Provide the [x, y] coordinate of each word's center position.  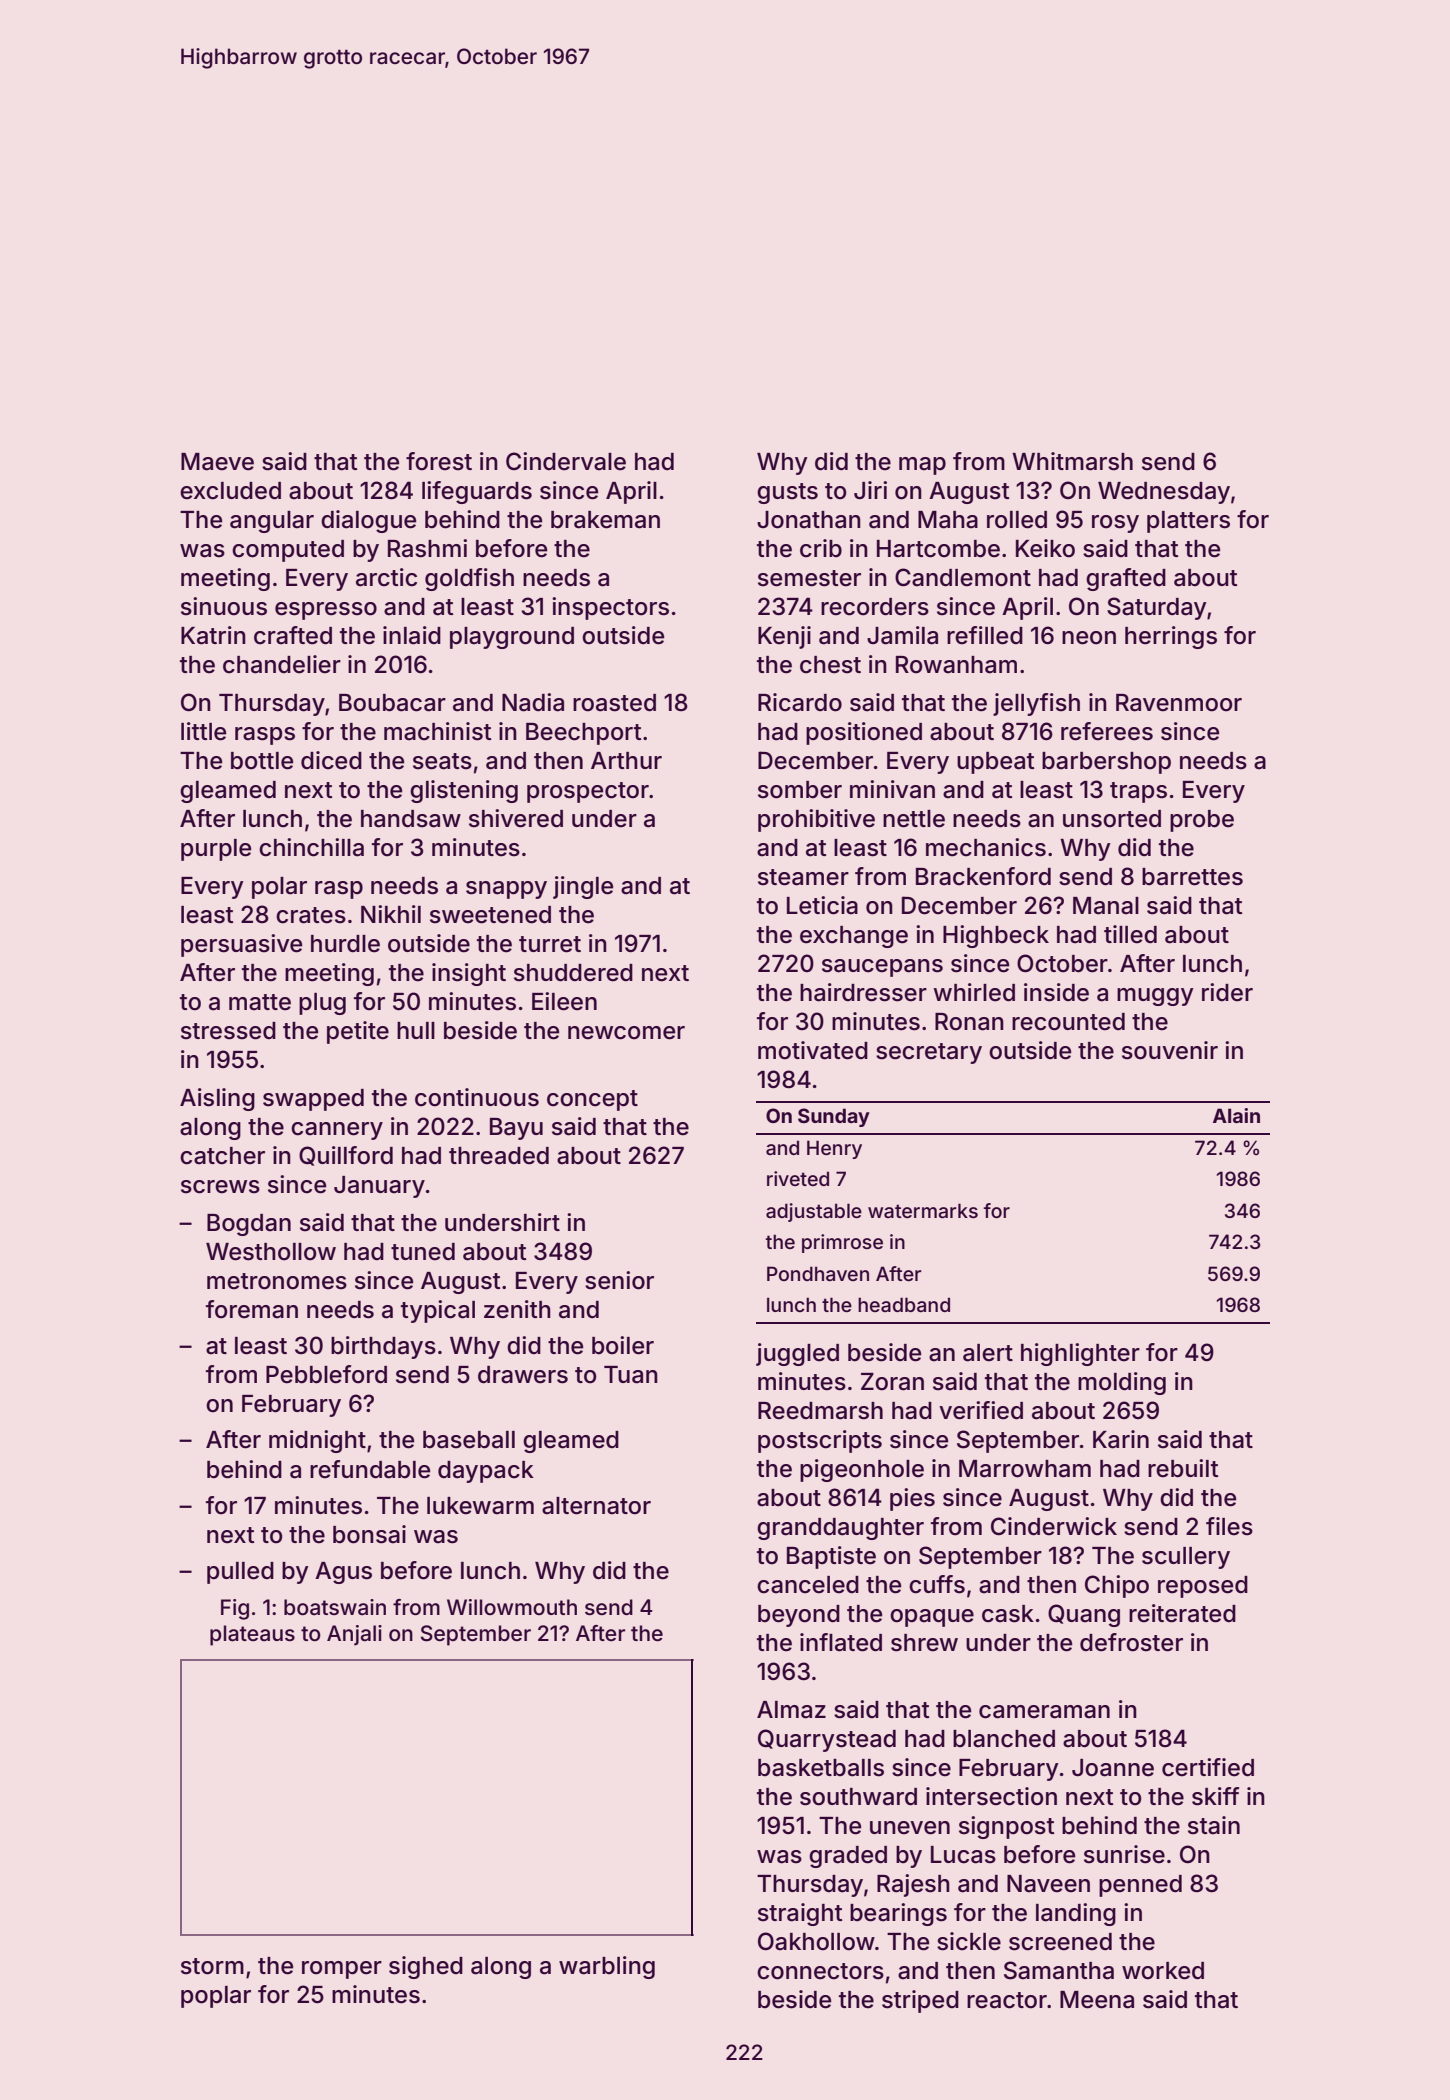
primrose [842, 1243]
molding [1122, 1383]
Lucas [963, 1855]
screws [220, 1187]
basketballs [821, 1768]
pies [912, 1499]
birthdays [383, 1347]
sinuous [224, 606]
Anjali [354, 1635]
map [922, 466]
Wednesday [1164, 493]
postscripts [820, 1441]
